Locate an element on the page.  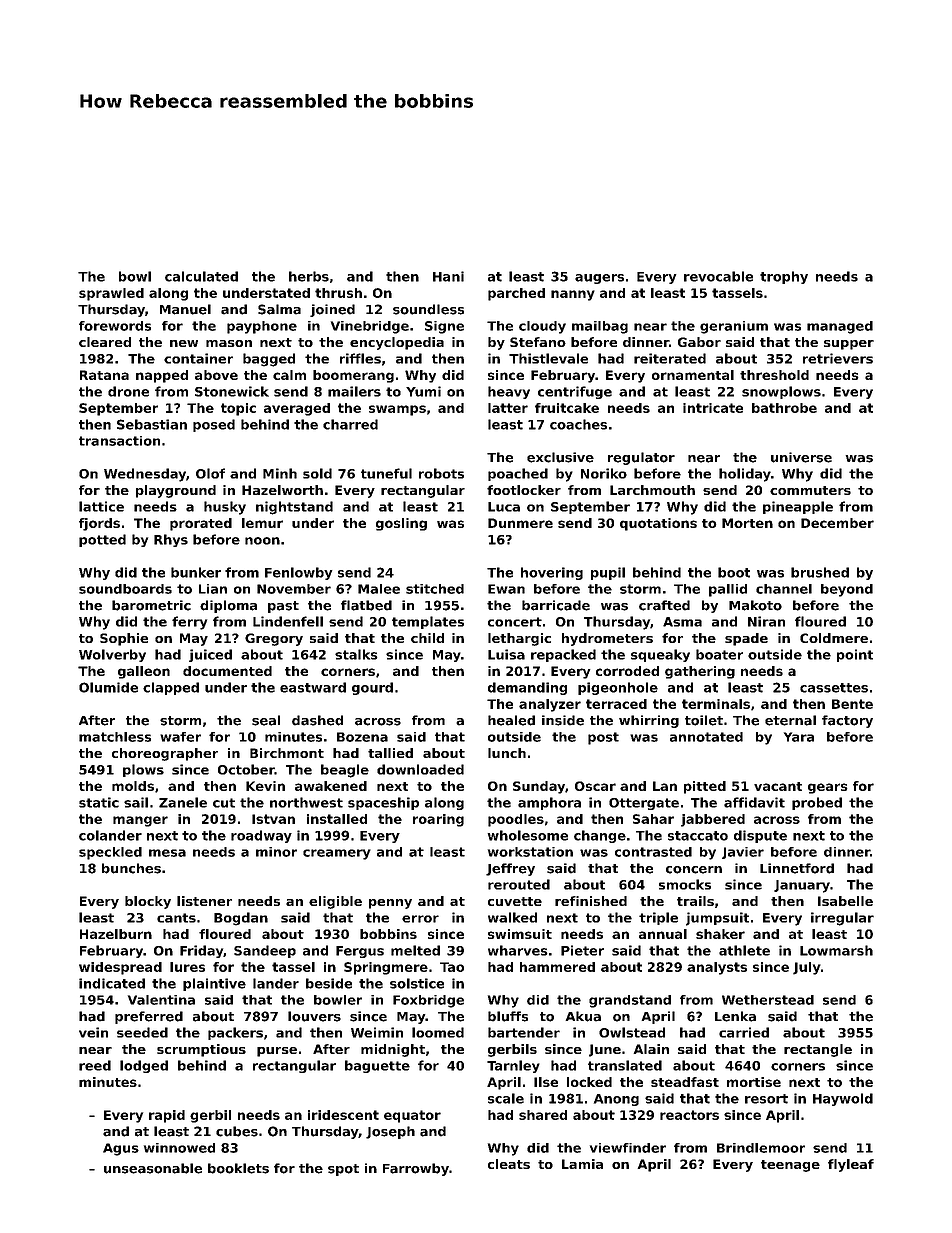
eternal is located at coordinates (790, 720).
